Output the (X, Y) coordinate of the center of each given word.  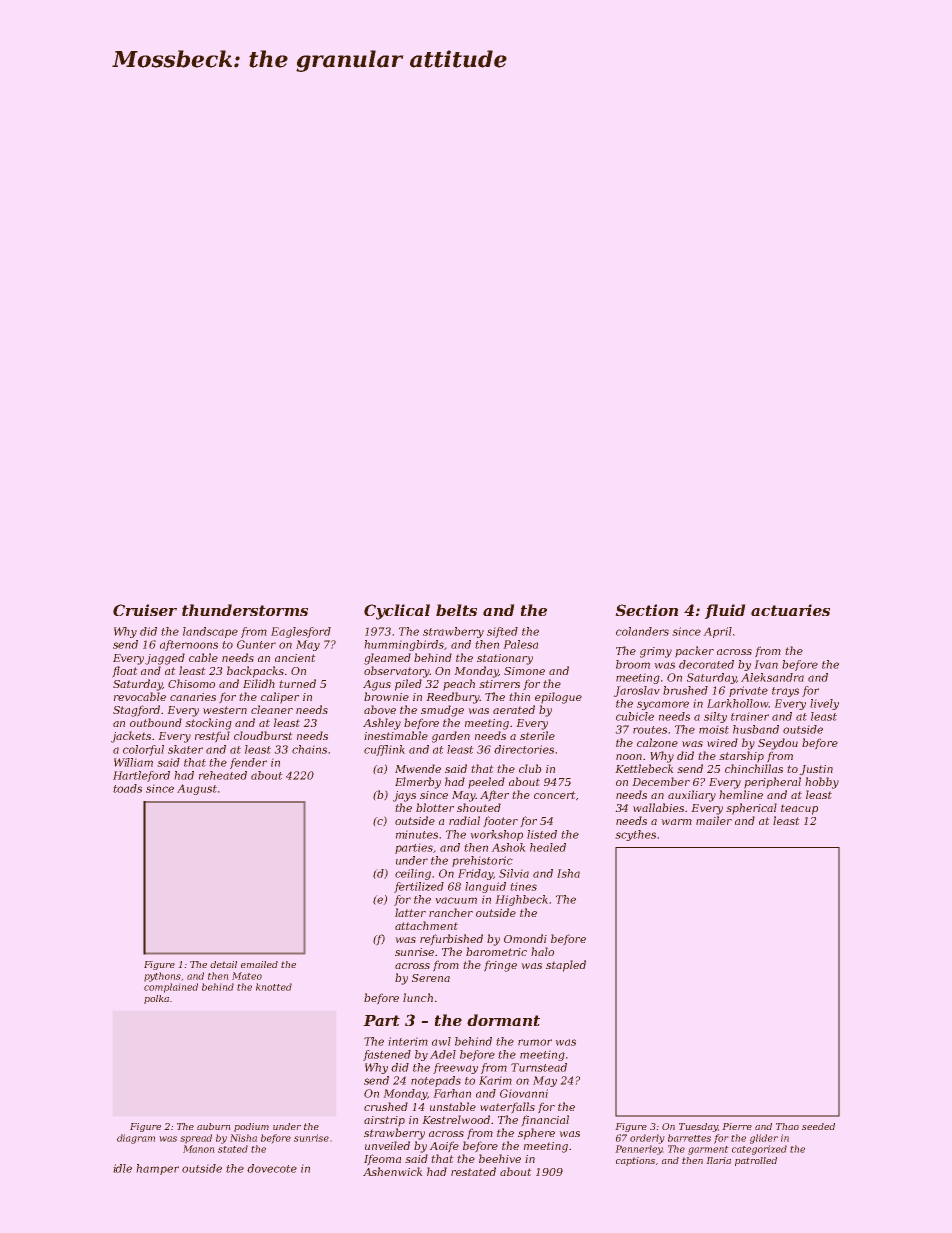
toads (127, 788)
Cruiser (145, 610)
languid (485, 887)
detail (223, 964)
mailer (714, 820)
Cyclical (397, 612)
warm (677, 822)
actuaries (790, 610)
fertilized (419, 887)
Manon (198, 1149)
